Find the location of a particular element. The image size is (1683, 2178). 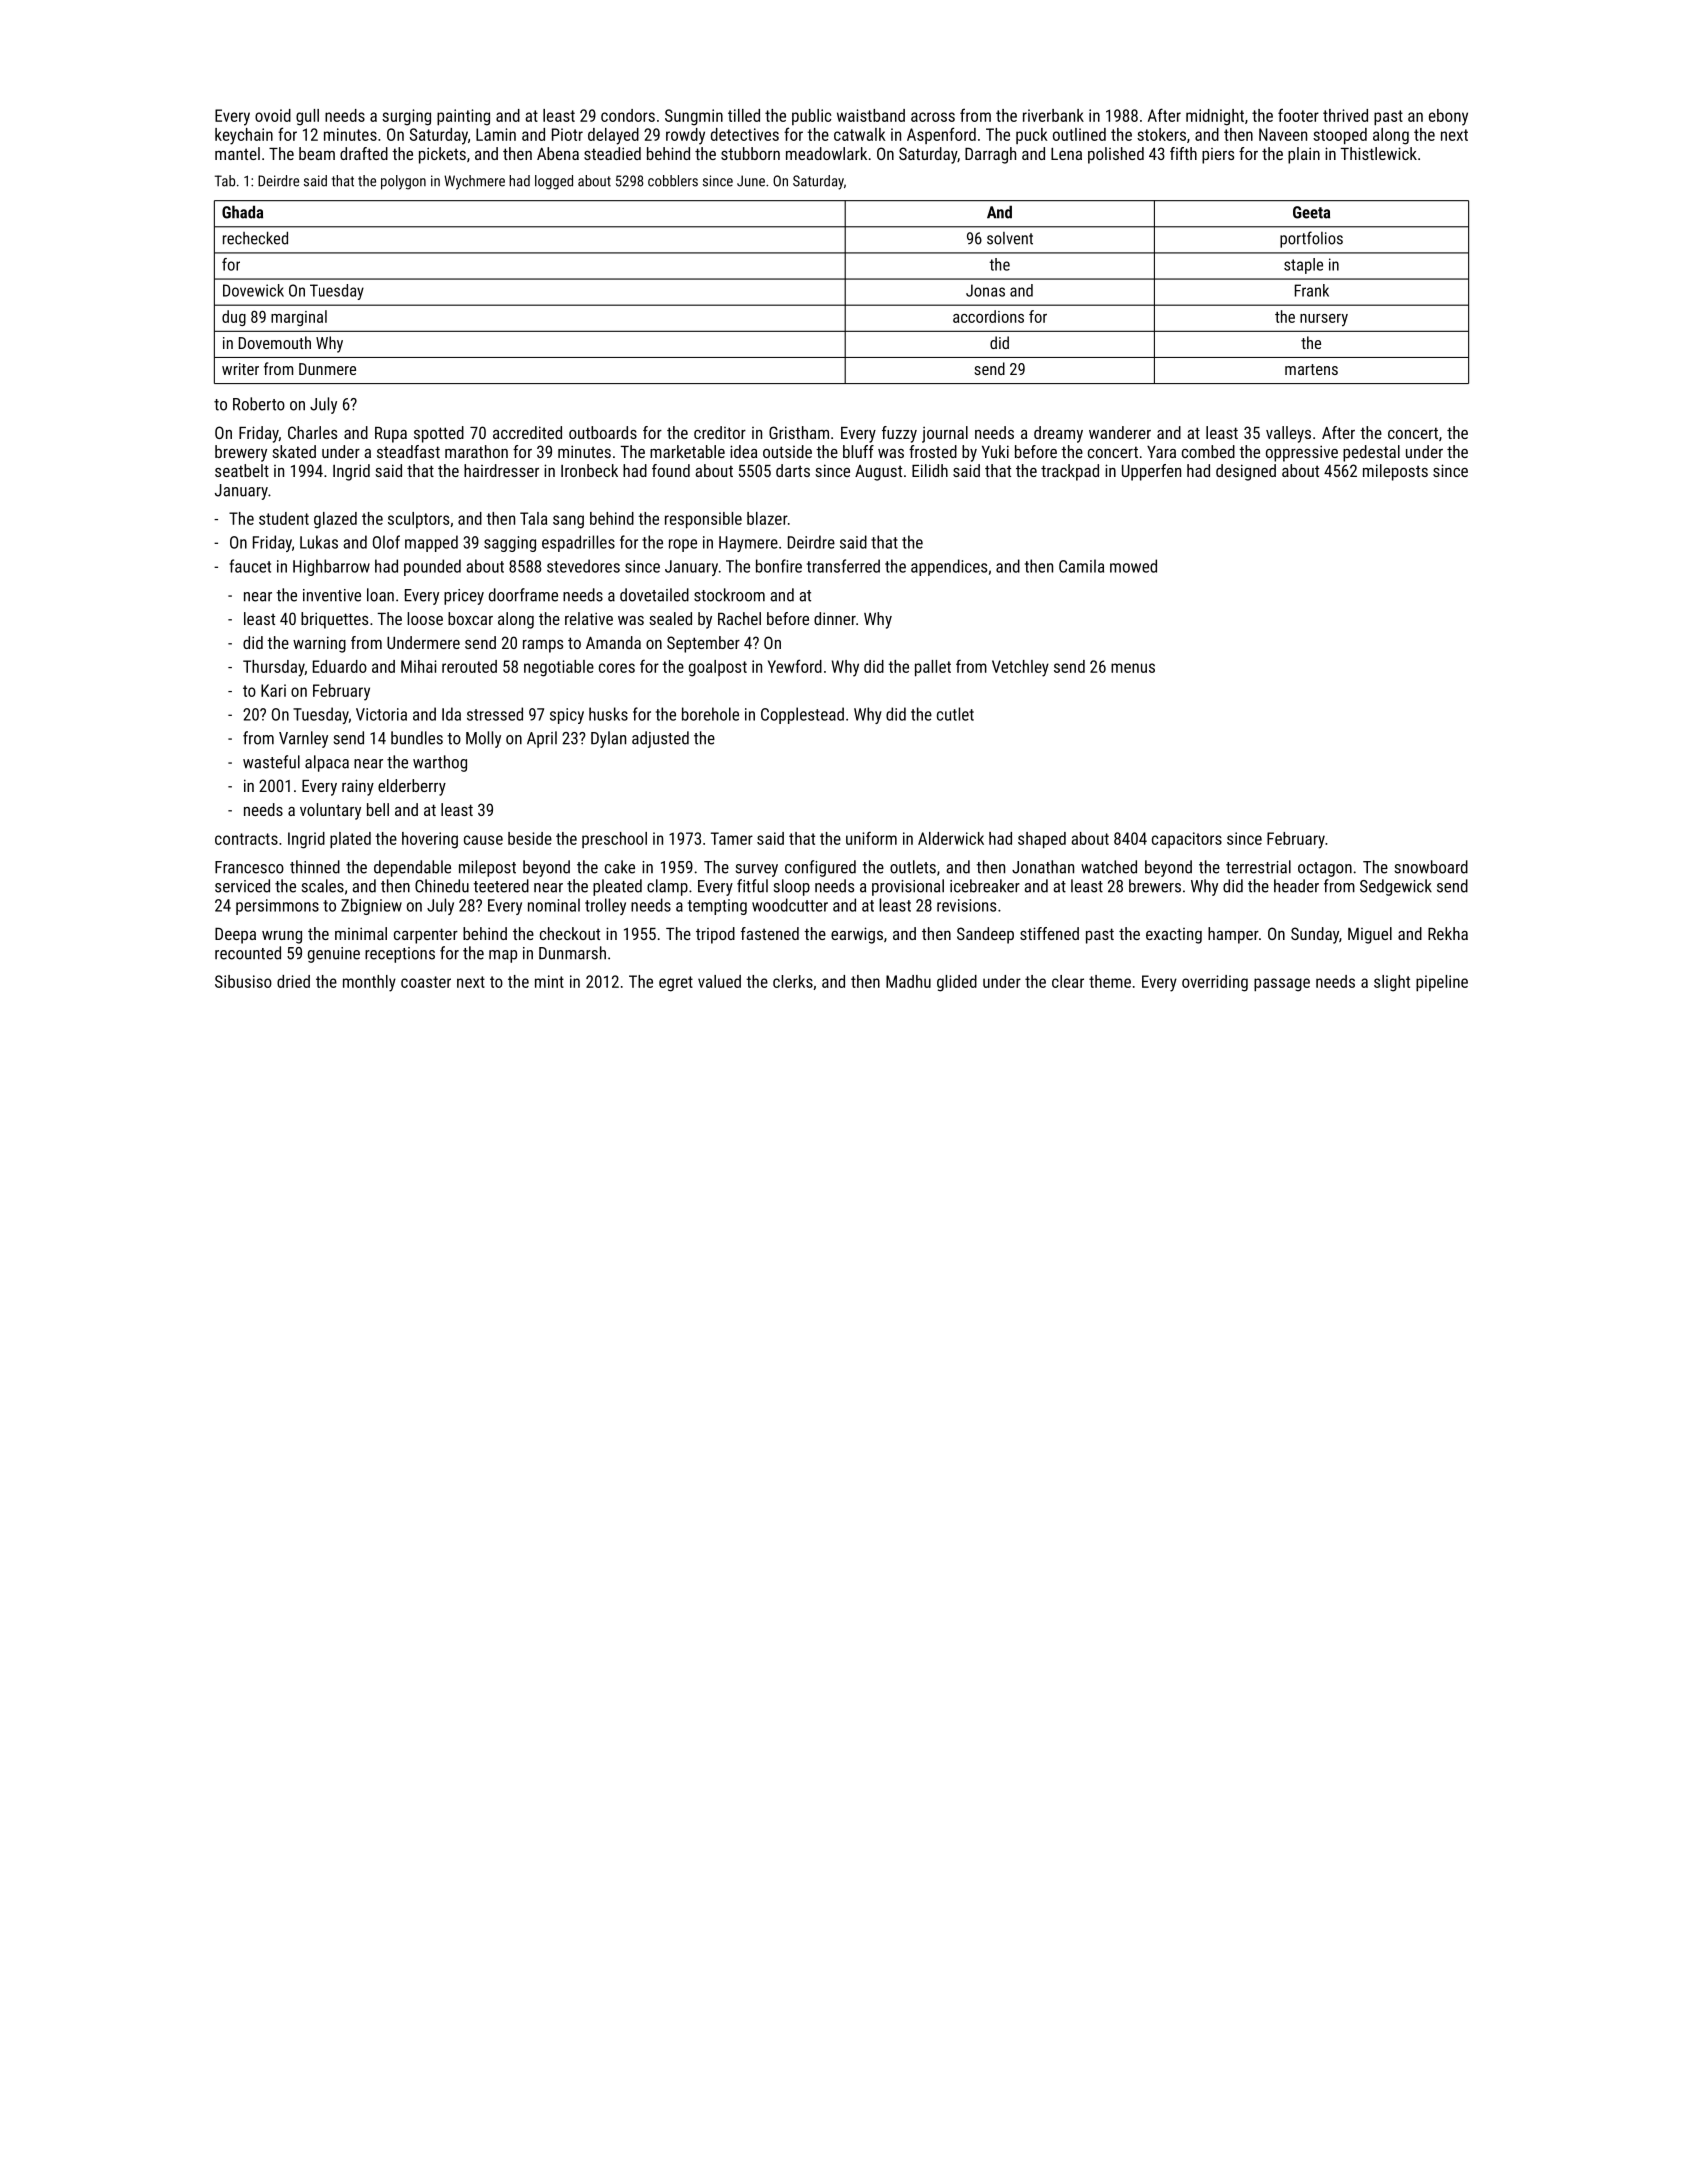

recounted is located at coordinates (248, 953).
